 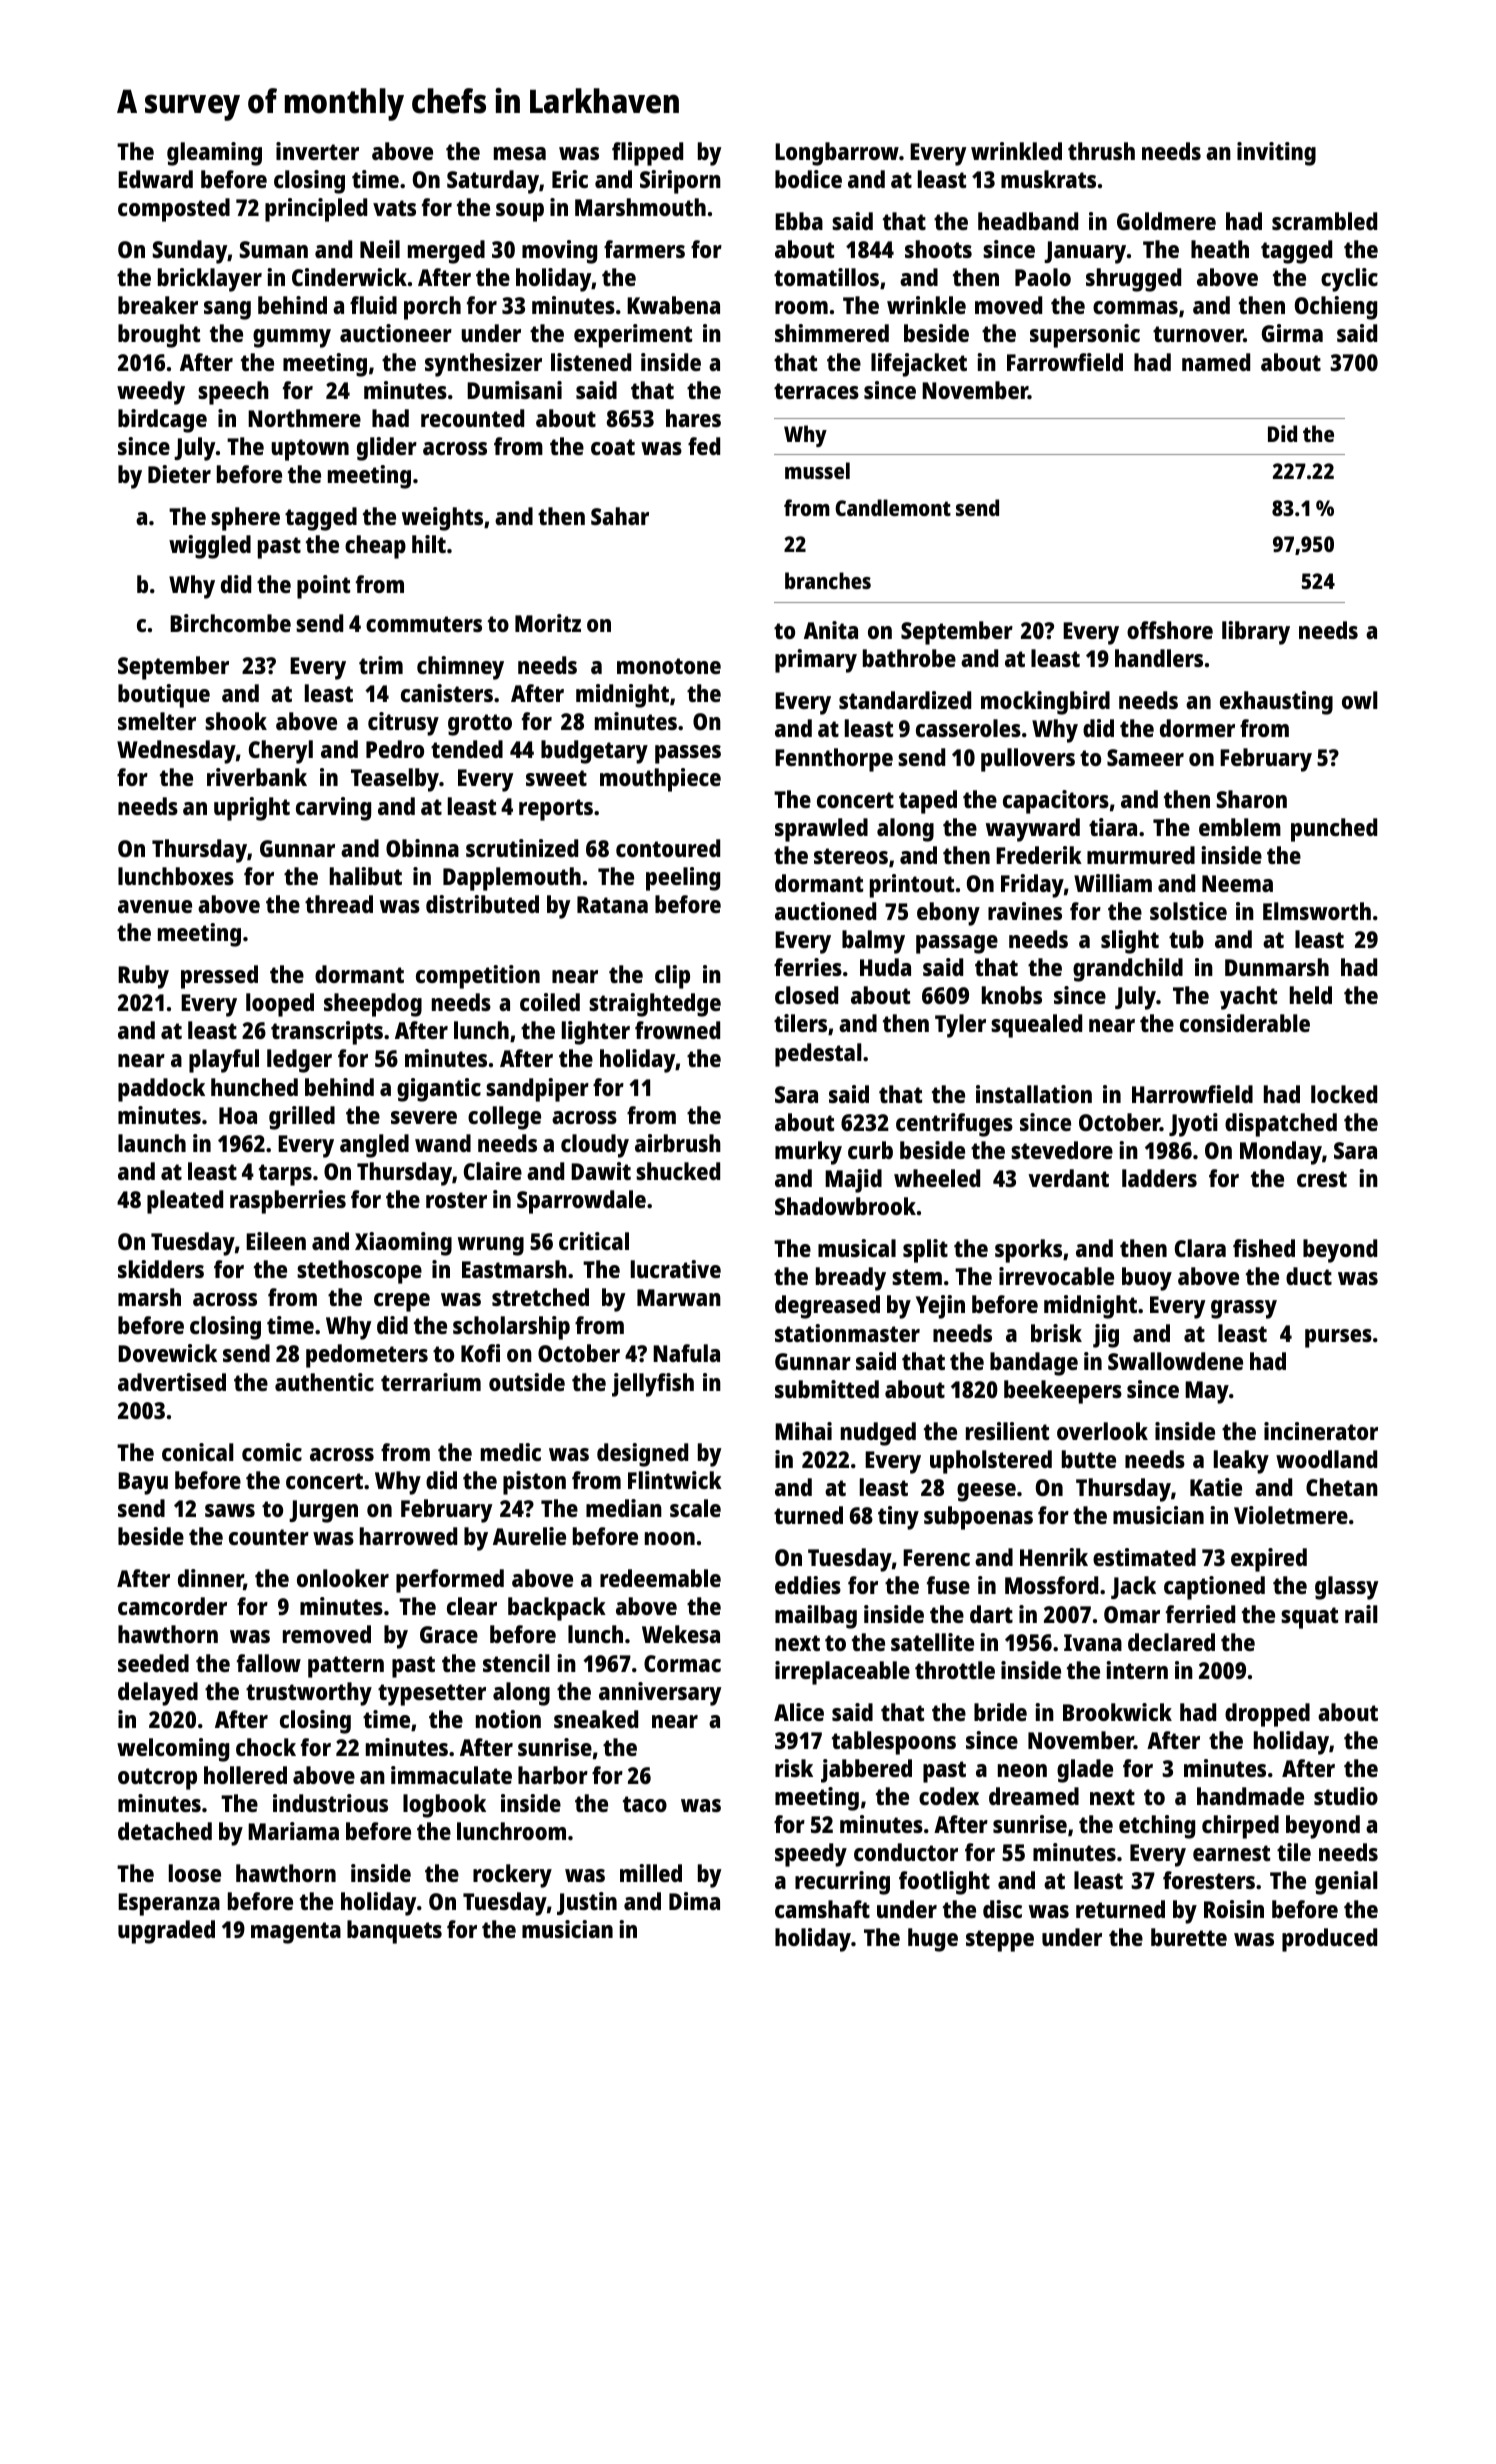 What do you see at coordinates (408, 1536) in the document?
I see `harrowed` at bounding box center [408, 1536].
